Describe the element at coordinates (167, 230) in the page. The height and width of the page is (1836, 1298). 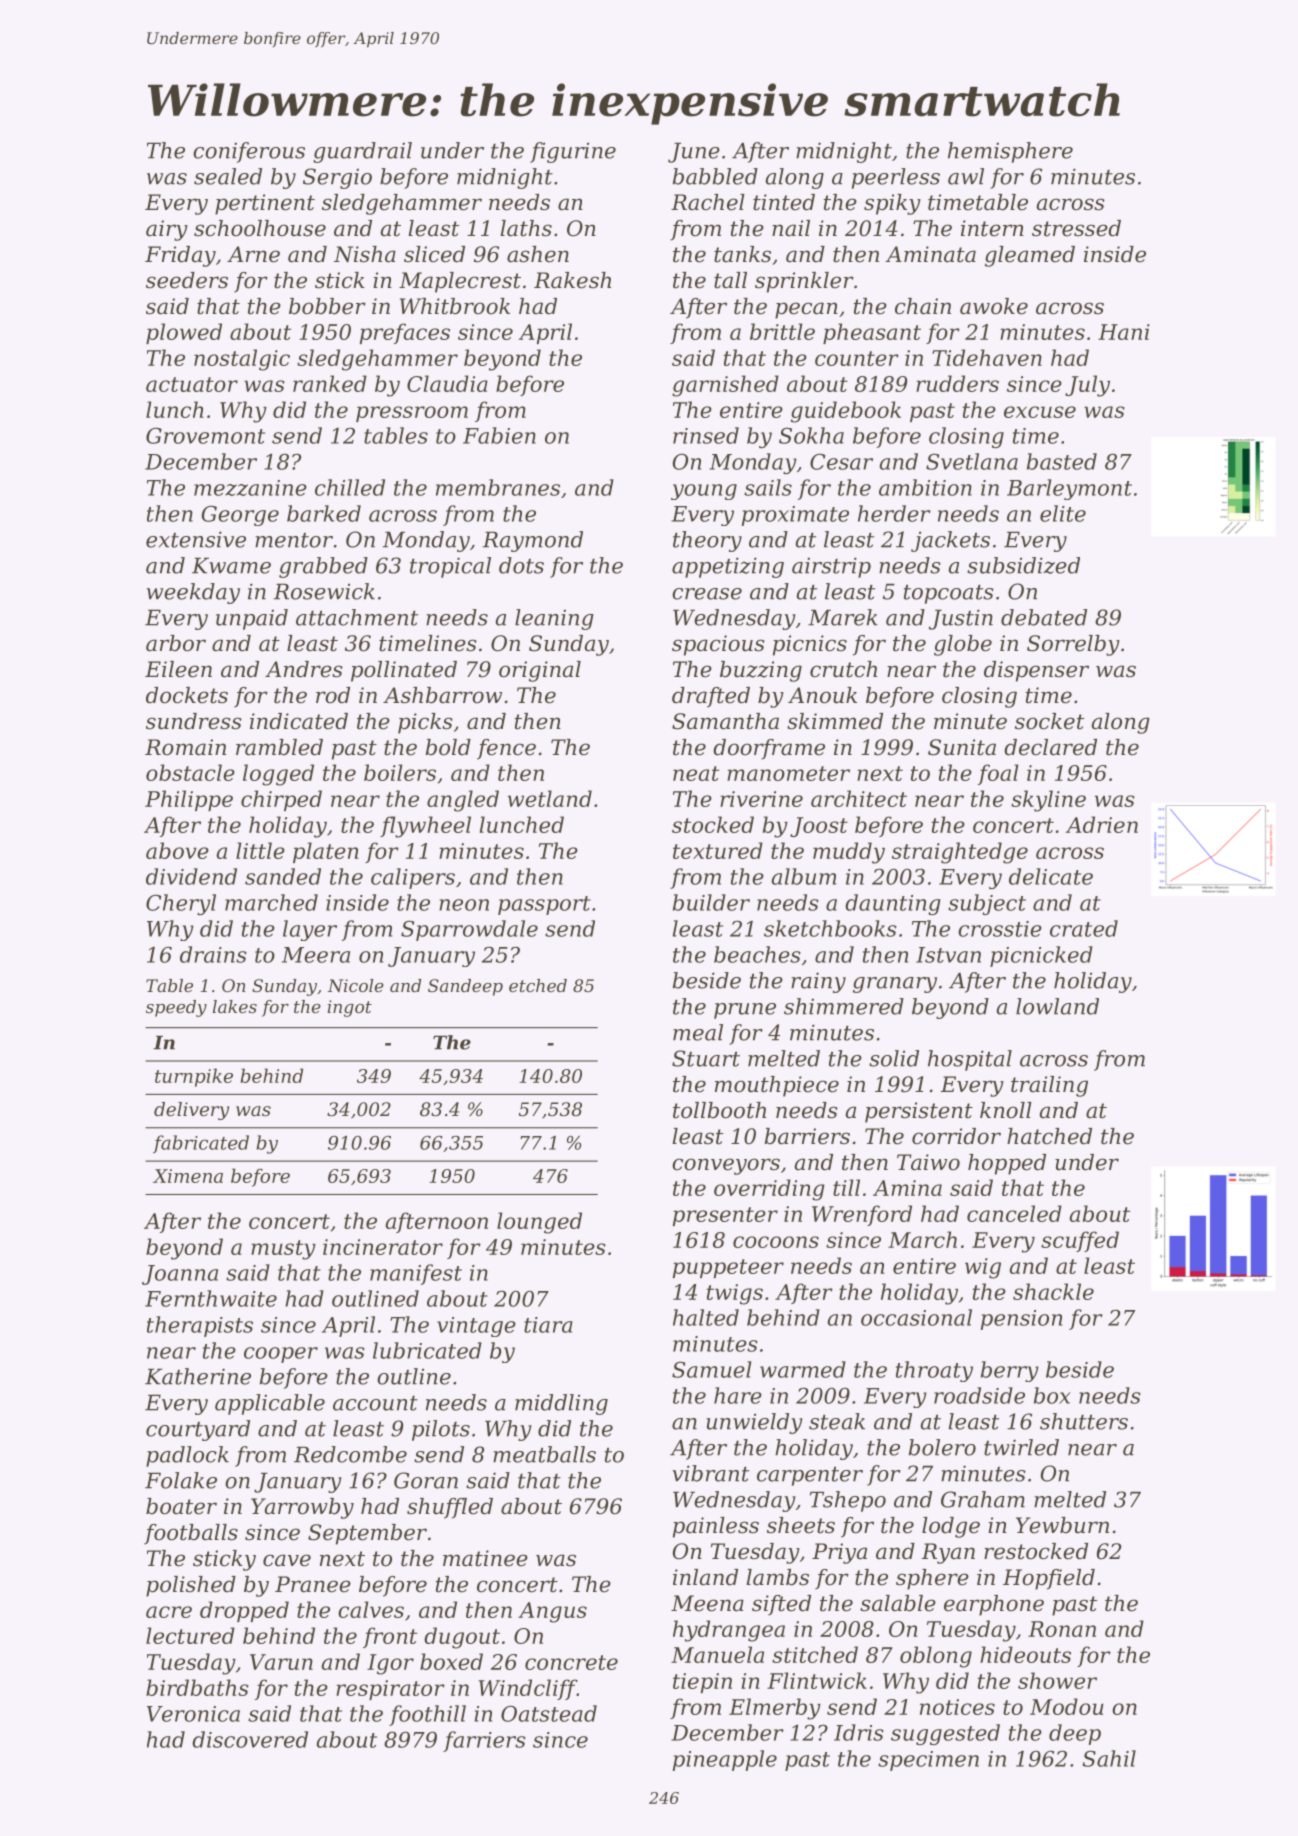
I see `airy` at that location.
